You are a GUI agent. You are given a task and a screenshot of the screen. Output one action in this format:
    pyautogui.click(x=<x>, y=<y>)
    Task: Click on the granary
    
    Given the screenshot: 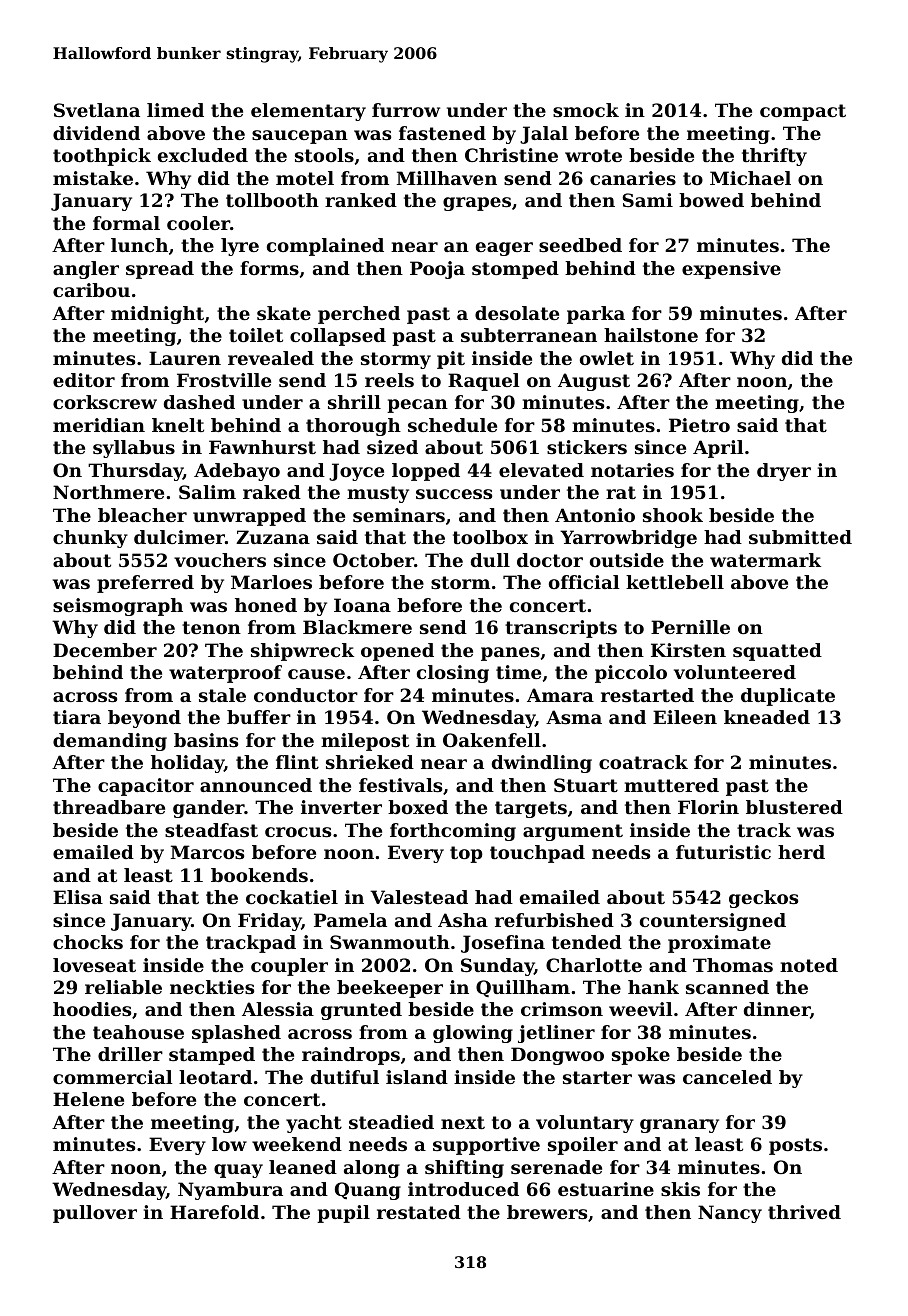 What is the action you would take?
    pyautogui.click(x=679, y=1126)
